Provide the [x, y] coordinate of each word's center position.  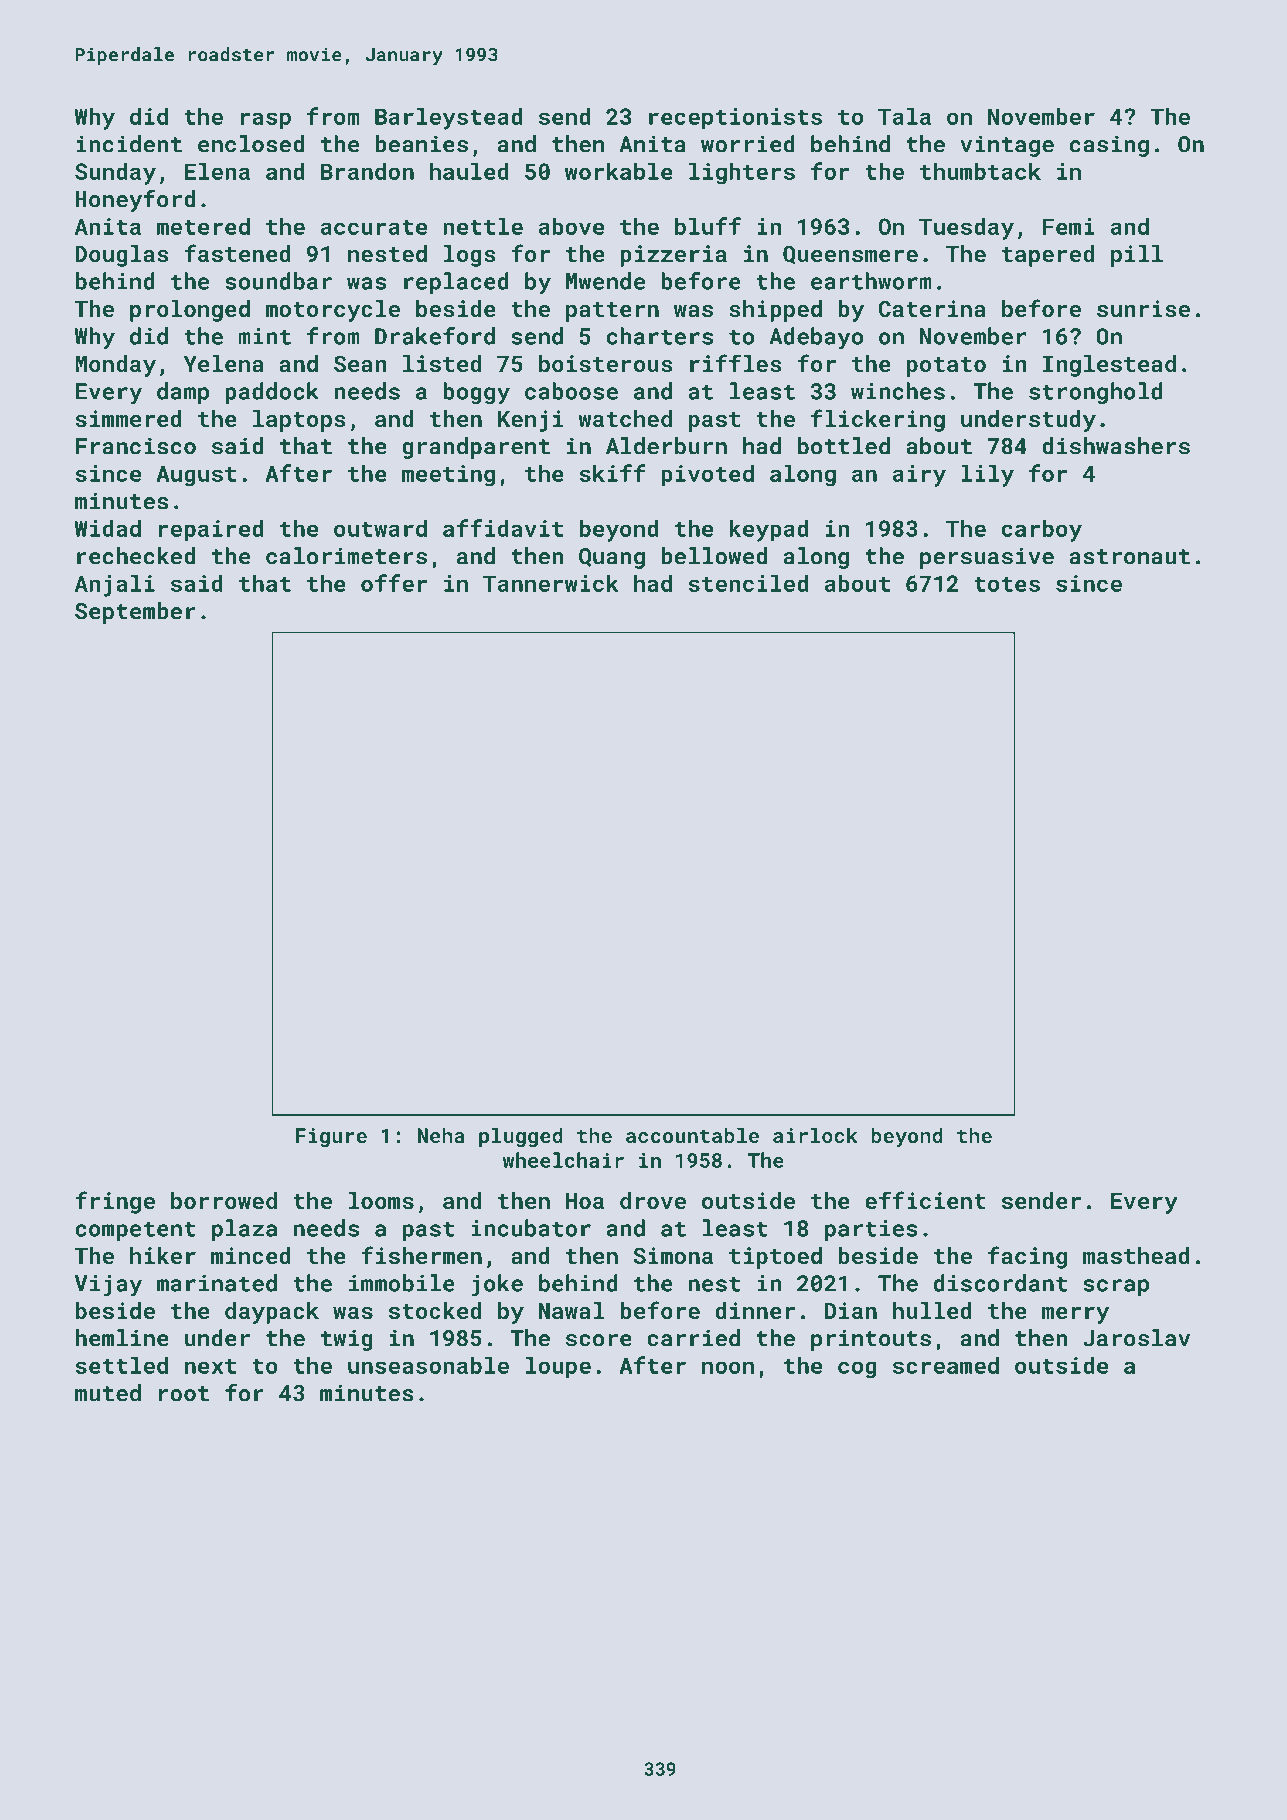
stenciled [748, 583]
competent [135, 1231]
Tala [904, 116]
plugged [521, 1137]
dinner [755, 1310]
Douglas [122, 256]
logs [470, 256]
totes [1007, 584]
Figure [331, 1137]
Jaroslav [1136, 1338]
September [135, 613]
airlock [815, 1135]
